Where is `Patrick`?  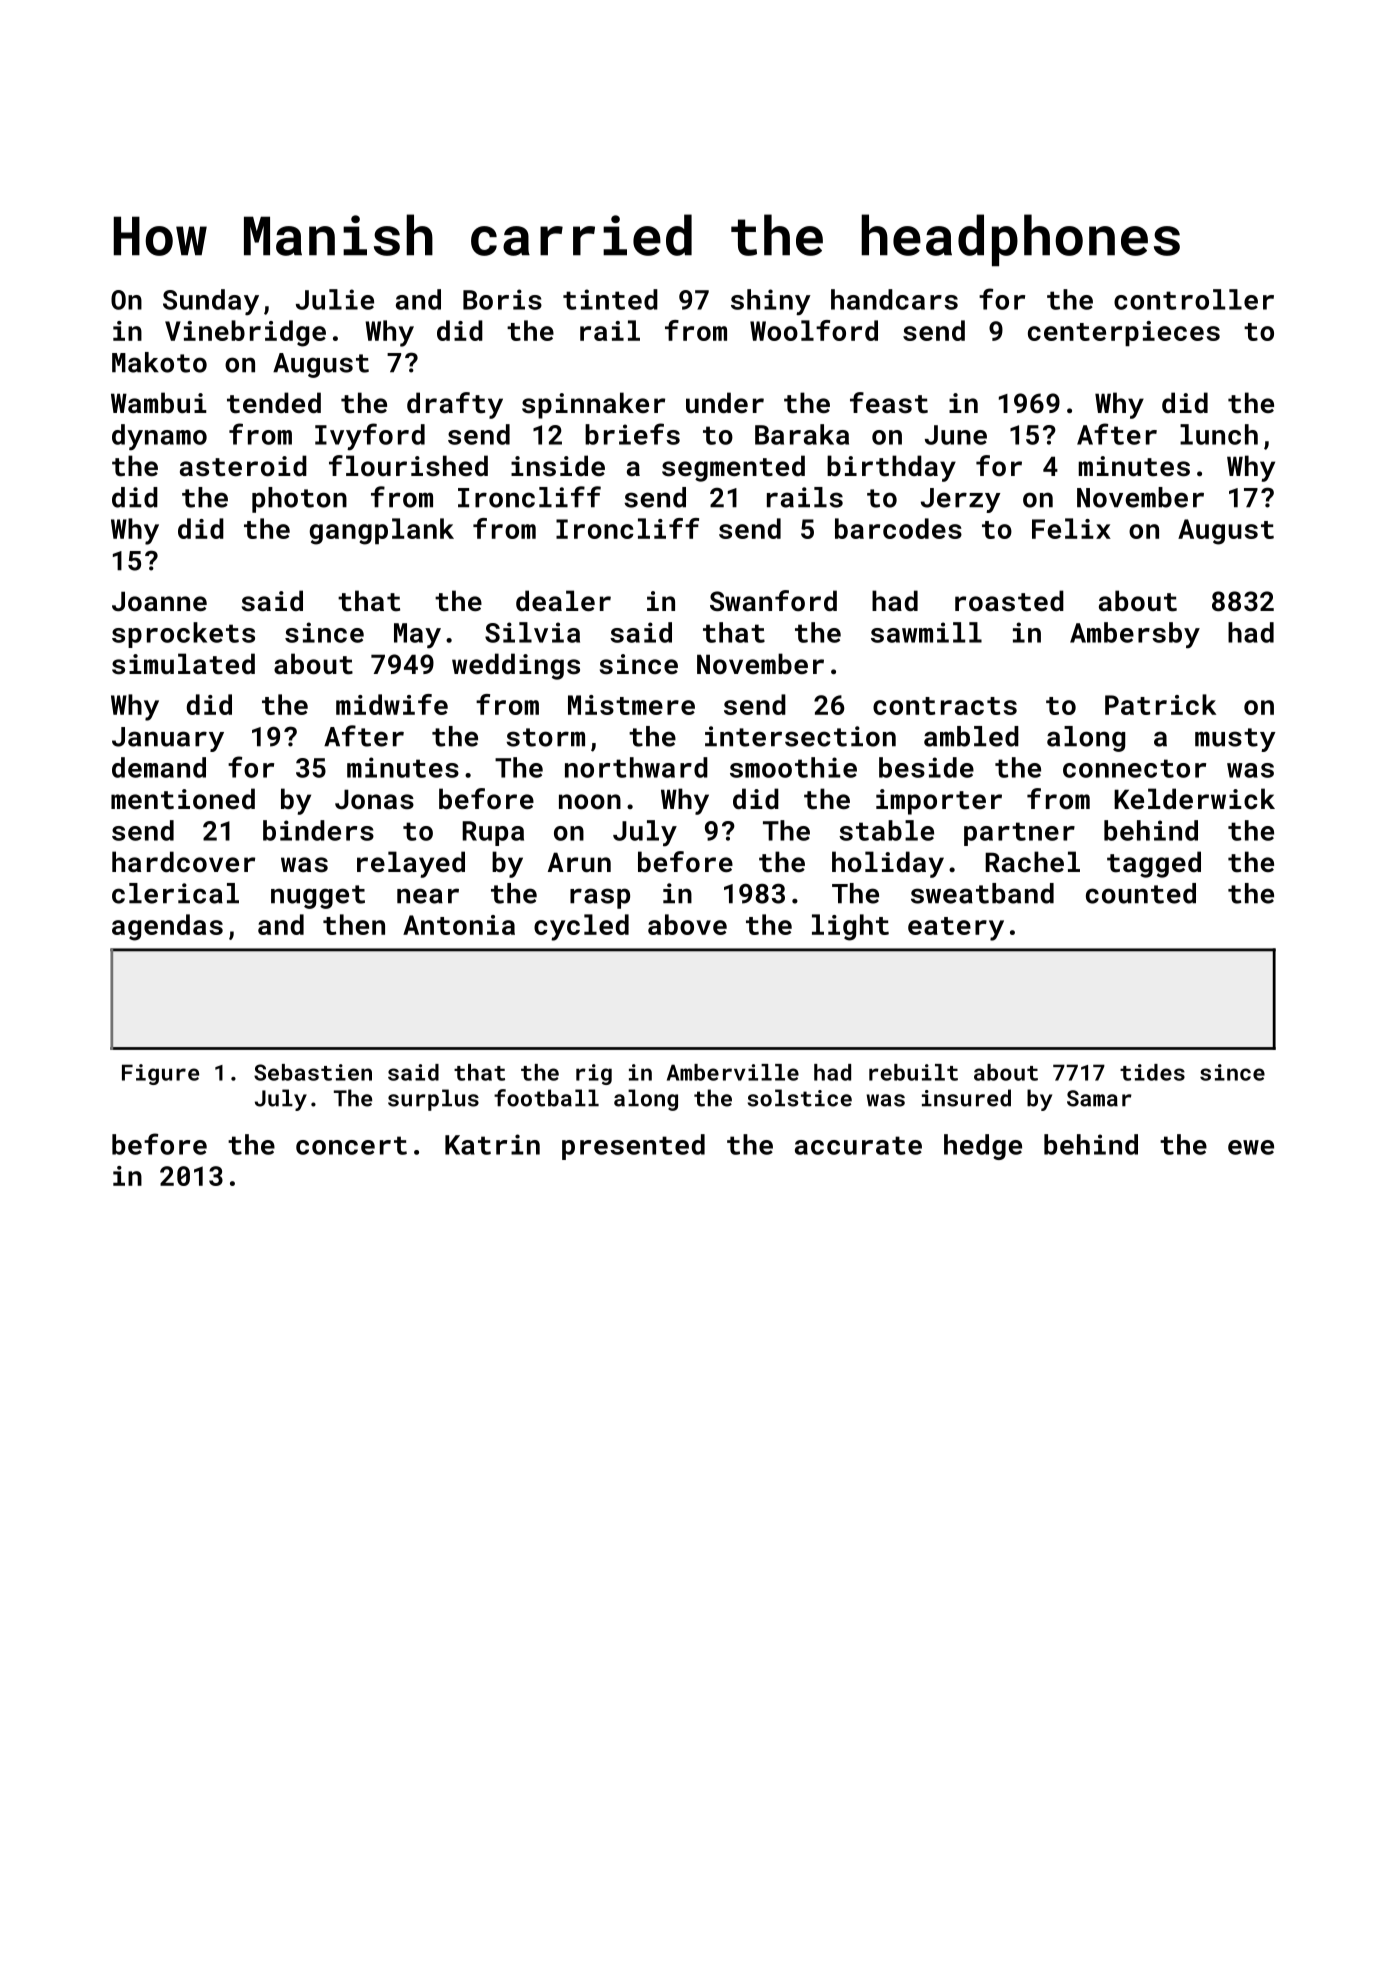
Patrick is located at coordinates (1160, 704).
